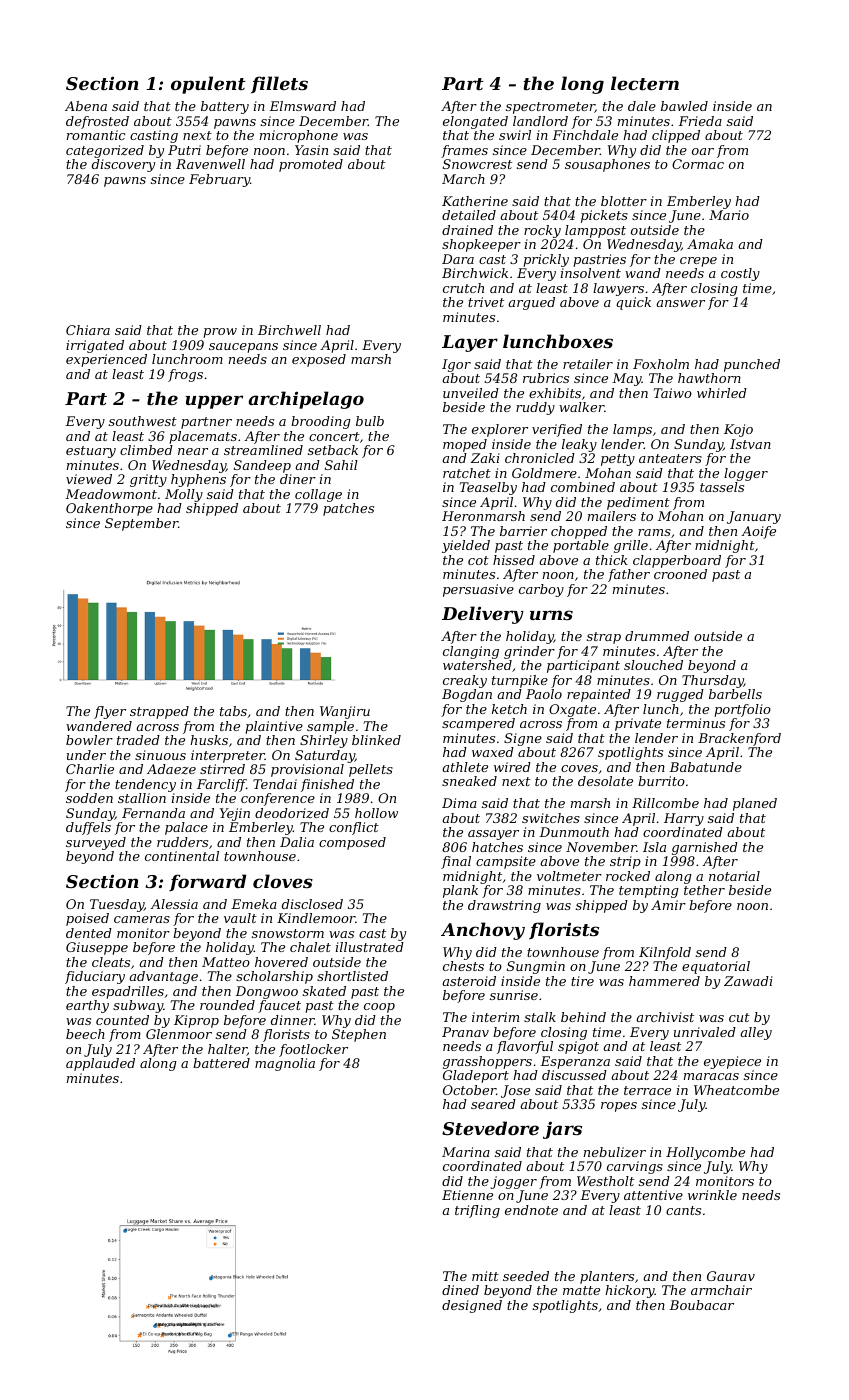 This document has height=1400, width=849. Describe the element at coordinates (279, 85) in the document. I see `fillets` at that location.
